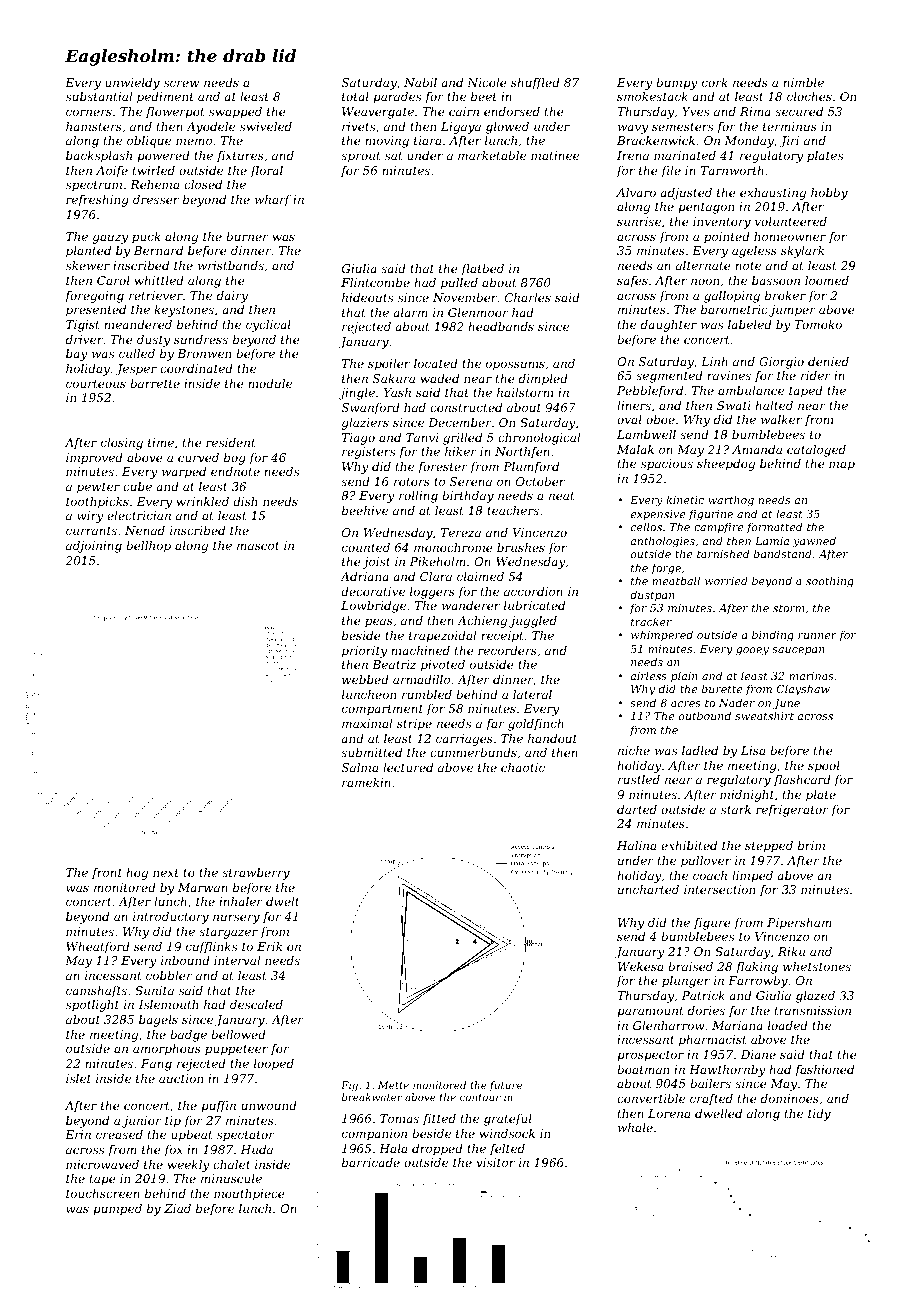 Image resolution: width=924 pixels, height=1308 pixels. What do you see at coordinates (507, 1133) in the screenshot?
I see `windsock` at bounding box center [507, 1133].
